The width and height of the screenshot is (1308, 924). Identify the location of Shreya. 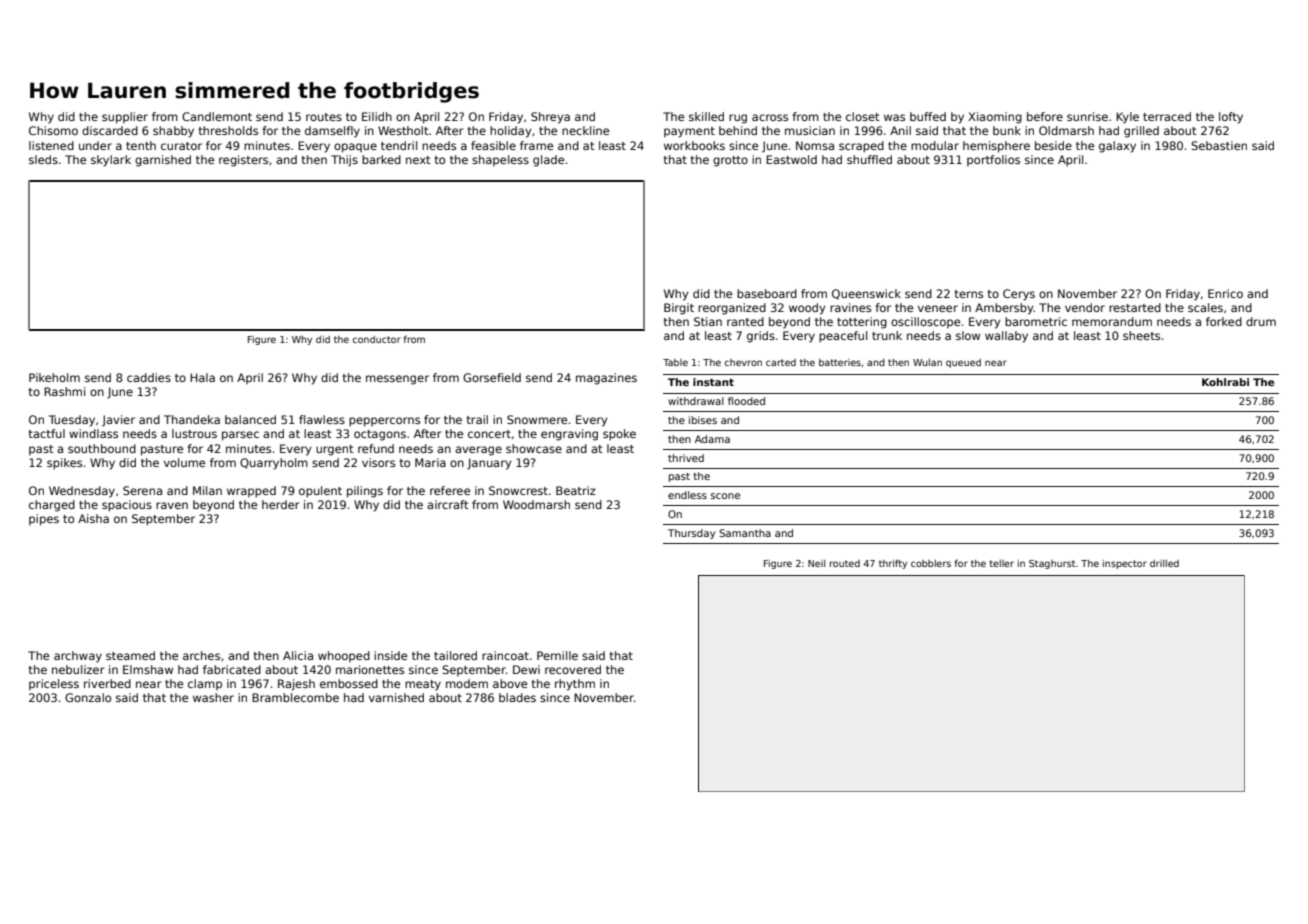
(550, 118).
